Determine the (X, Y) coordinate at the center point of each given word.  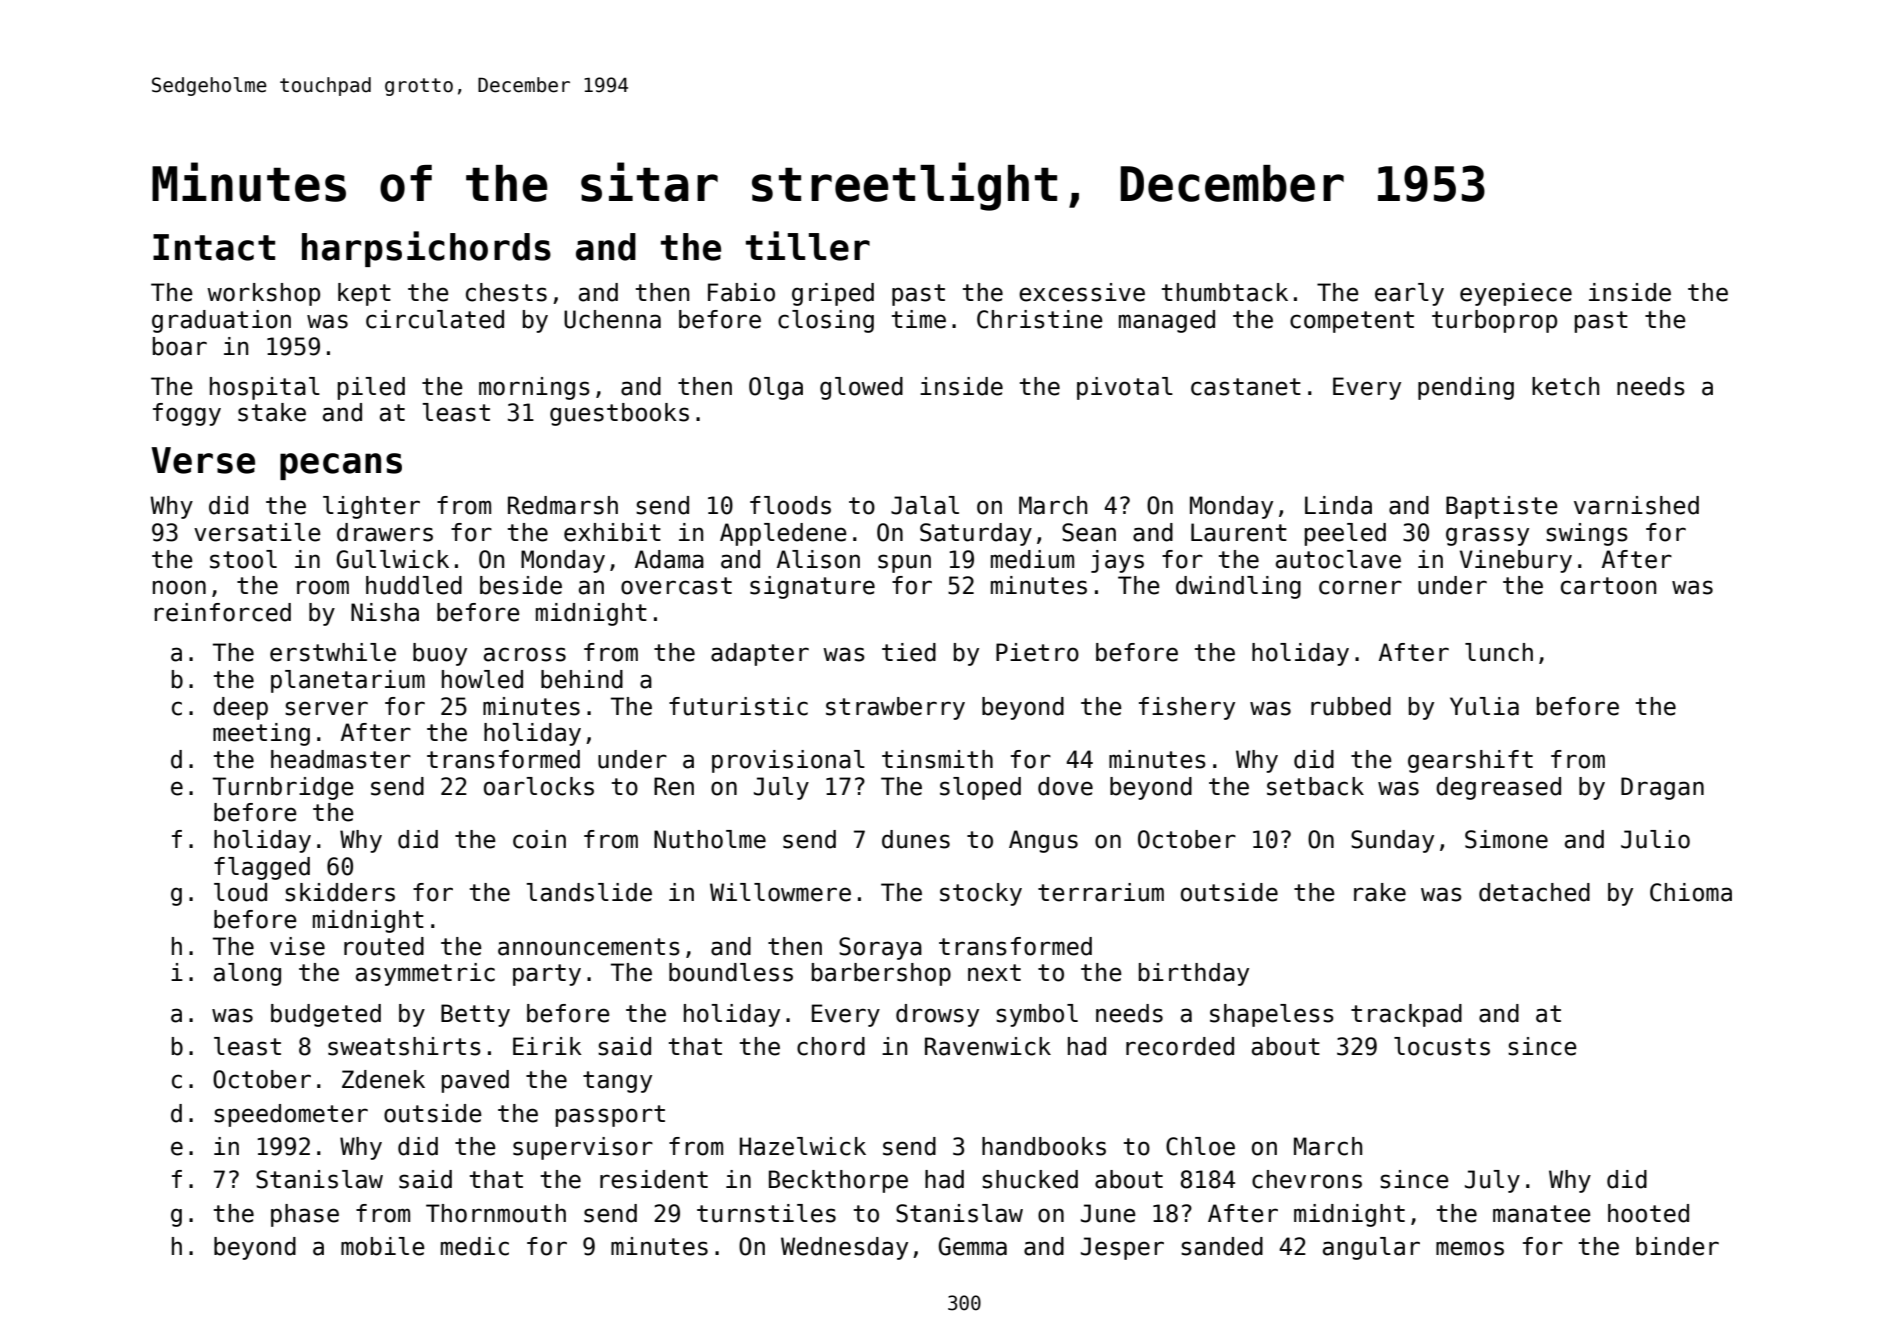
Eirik (547, 1046)
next (994, 973)
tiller (808, 246)
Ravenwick (988, 1046)
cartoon (1608, 586)
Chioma (1691, 892)
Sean (1089, 532)
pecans (341, 466)
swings (1587, 534)
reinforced (222, 612)
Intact (214, 247)
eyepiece (1516, 294)
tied (909, 652)
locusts (1442, 1046)
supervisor (583, 1148)
